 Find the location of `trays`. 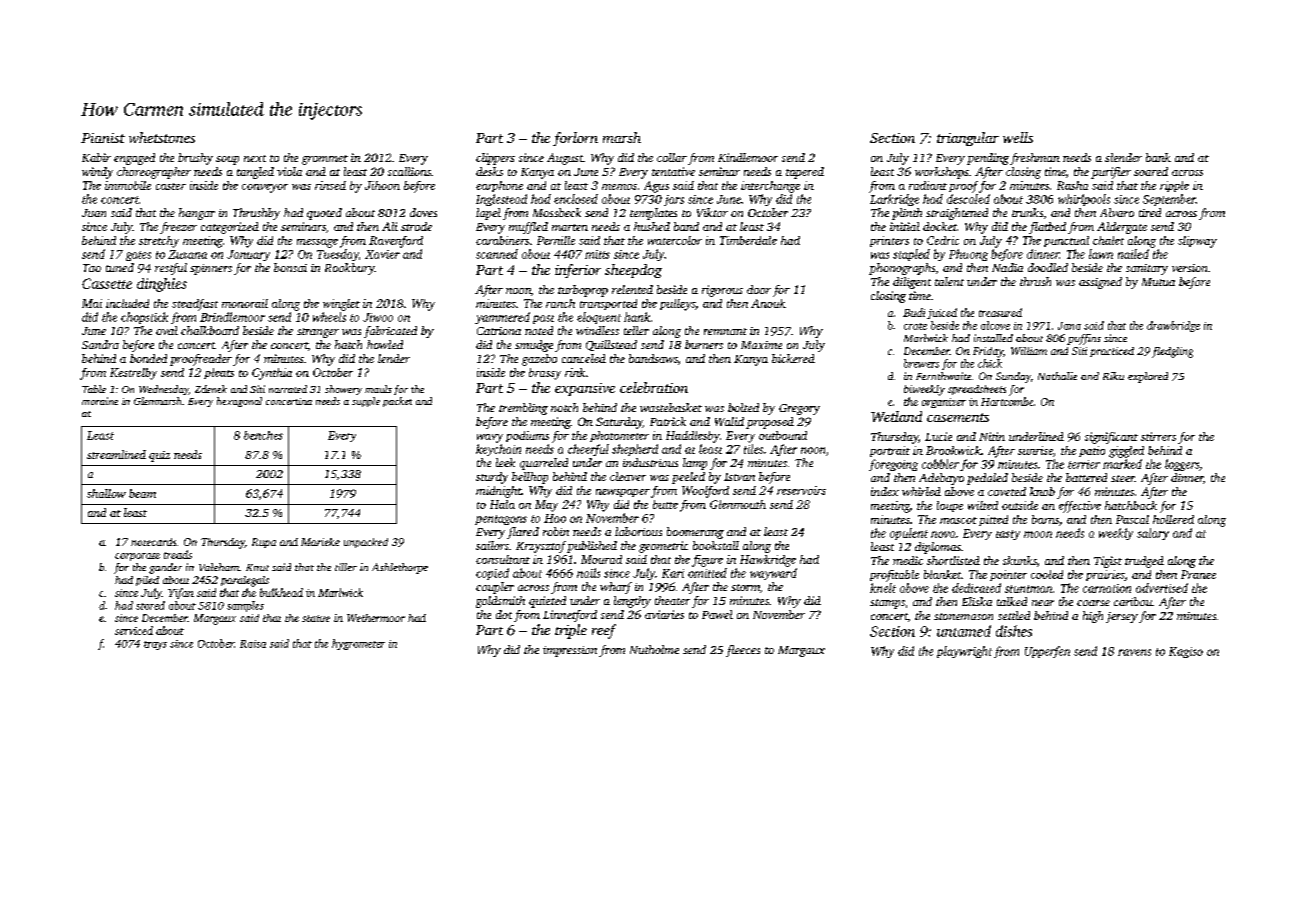

trays is located at coordinates (155, 645).
